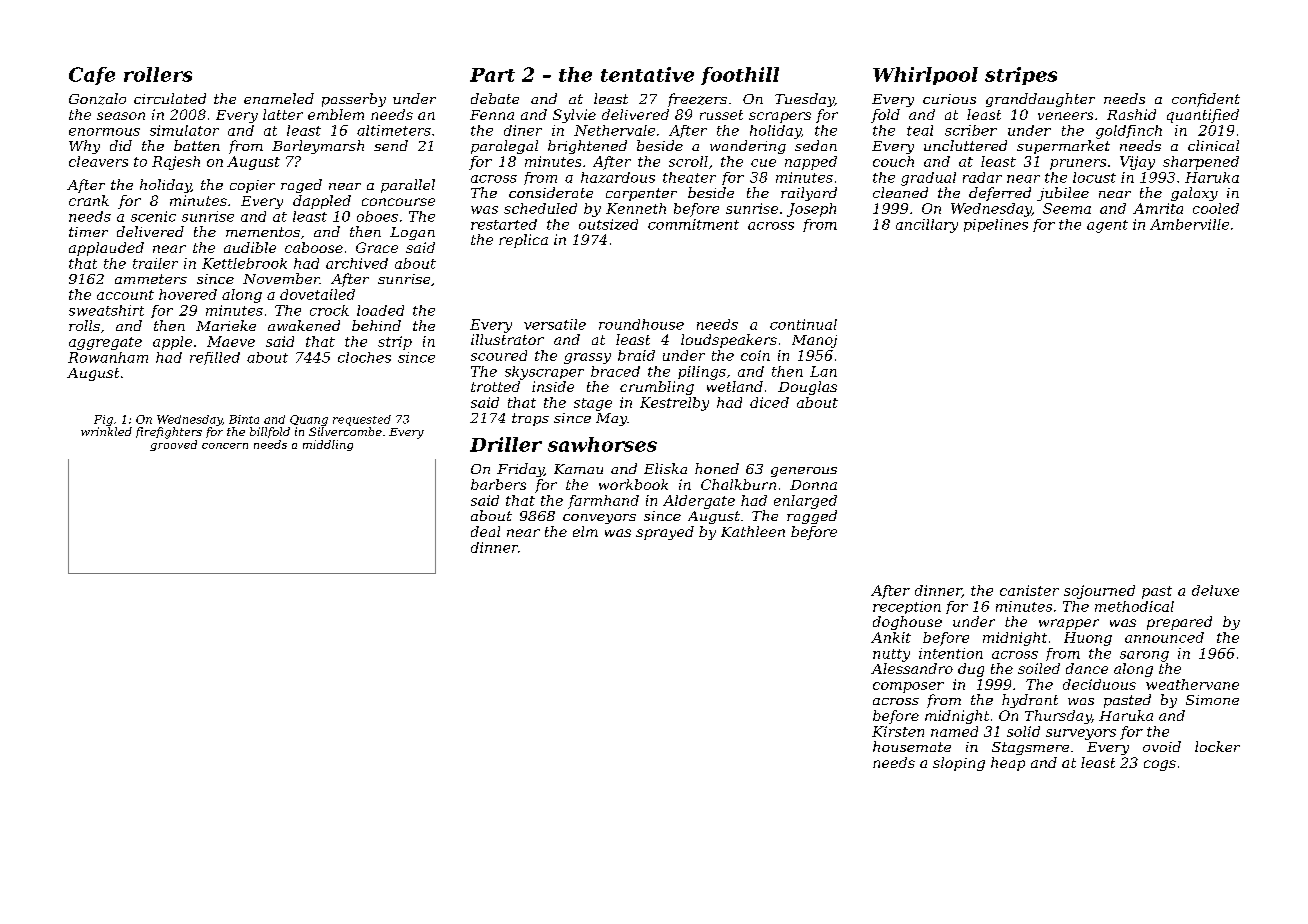 The height and width of the document is (924, 1308). I want to click on surveyors, so click(1081, 734).
